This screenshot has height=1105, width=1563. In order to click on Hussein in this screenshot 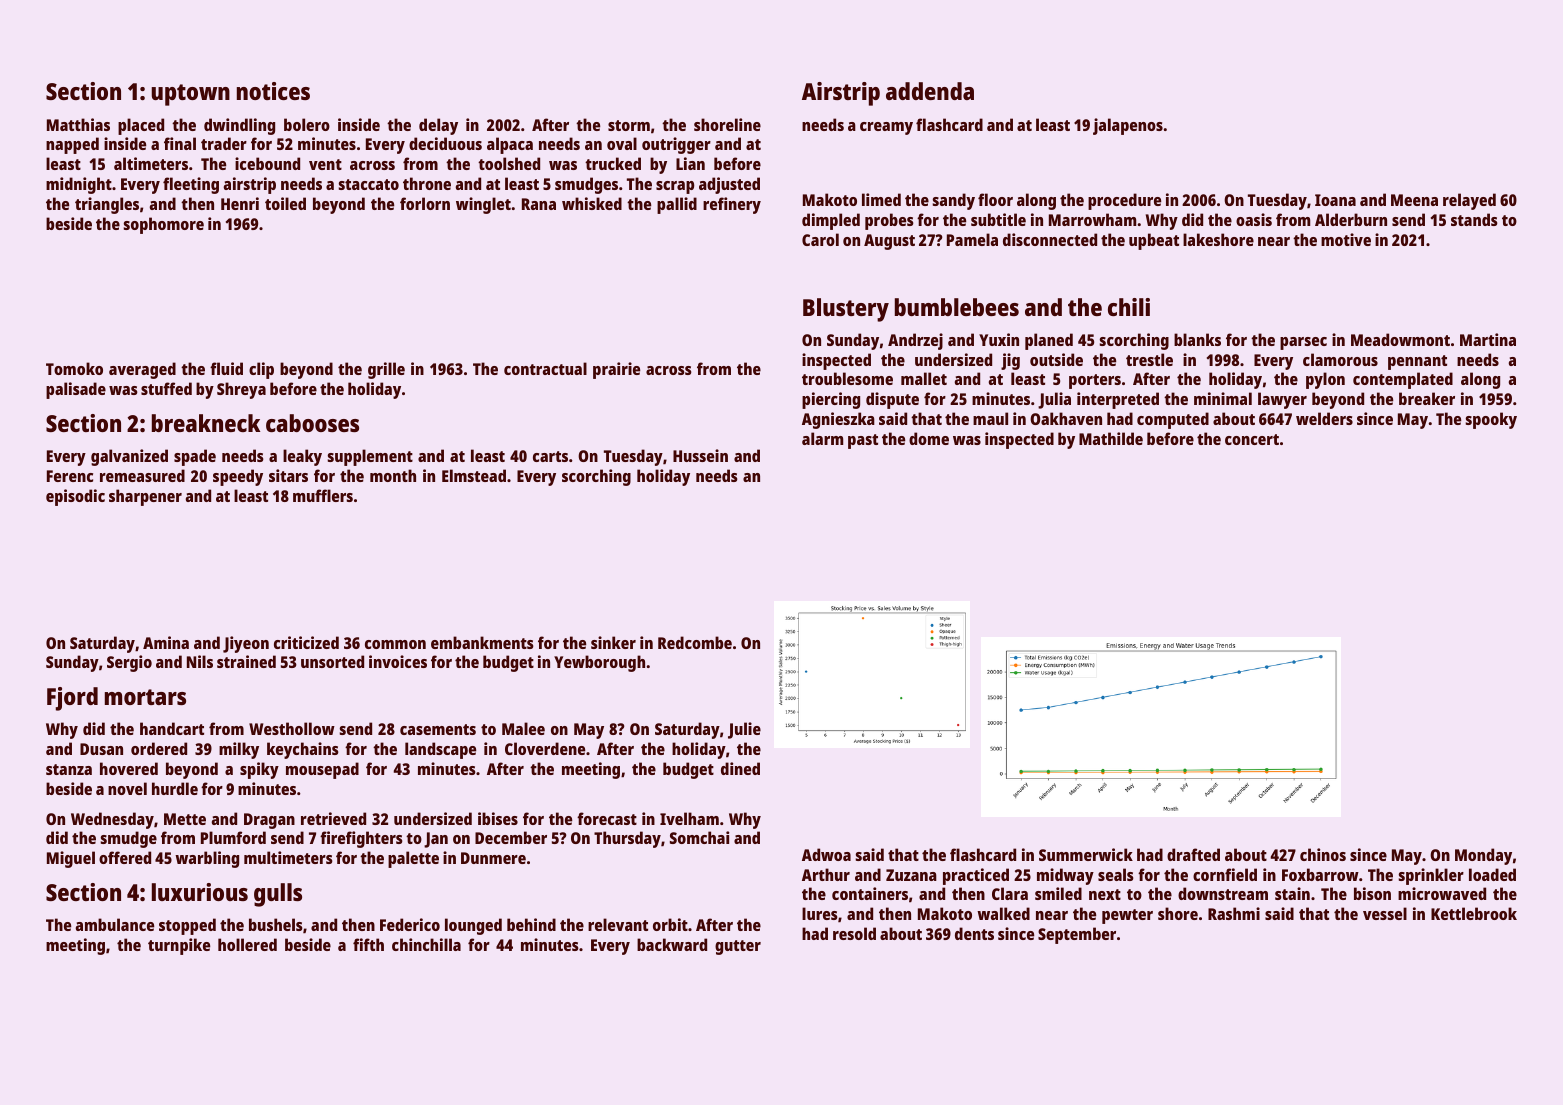, I will do `click(700, 455)`.
